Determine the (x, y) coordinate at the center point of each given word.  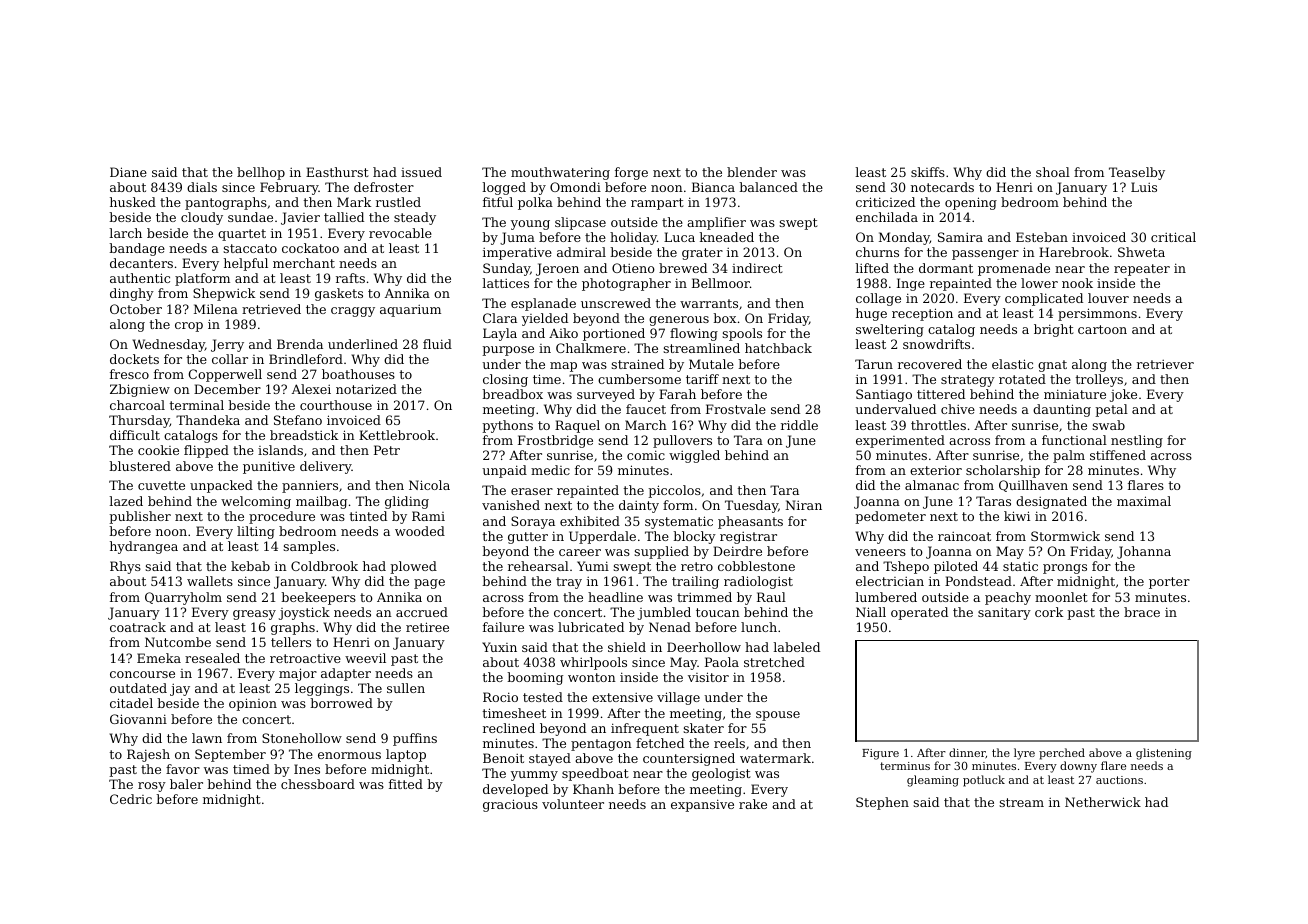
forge (631, 173)
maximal (1144, 501)
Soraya (533, 522)
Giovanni (138, 719)
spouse (778, 716)
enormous (349, 755)
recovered (930, 364)
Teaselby (1137, 173)
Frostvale (736, 409)
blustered (140, 466)
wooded (420, 531)
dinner (967, 753)
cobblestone (756, 566)
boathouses (358, 374)
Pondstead (978, 581)
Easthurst (337, 172)
